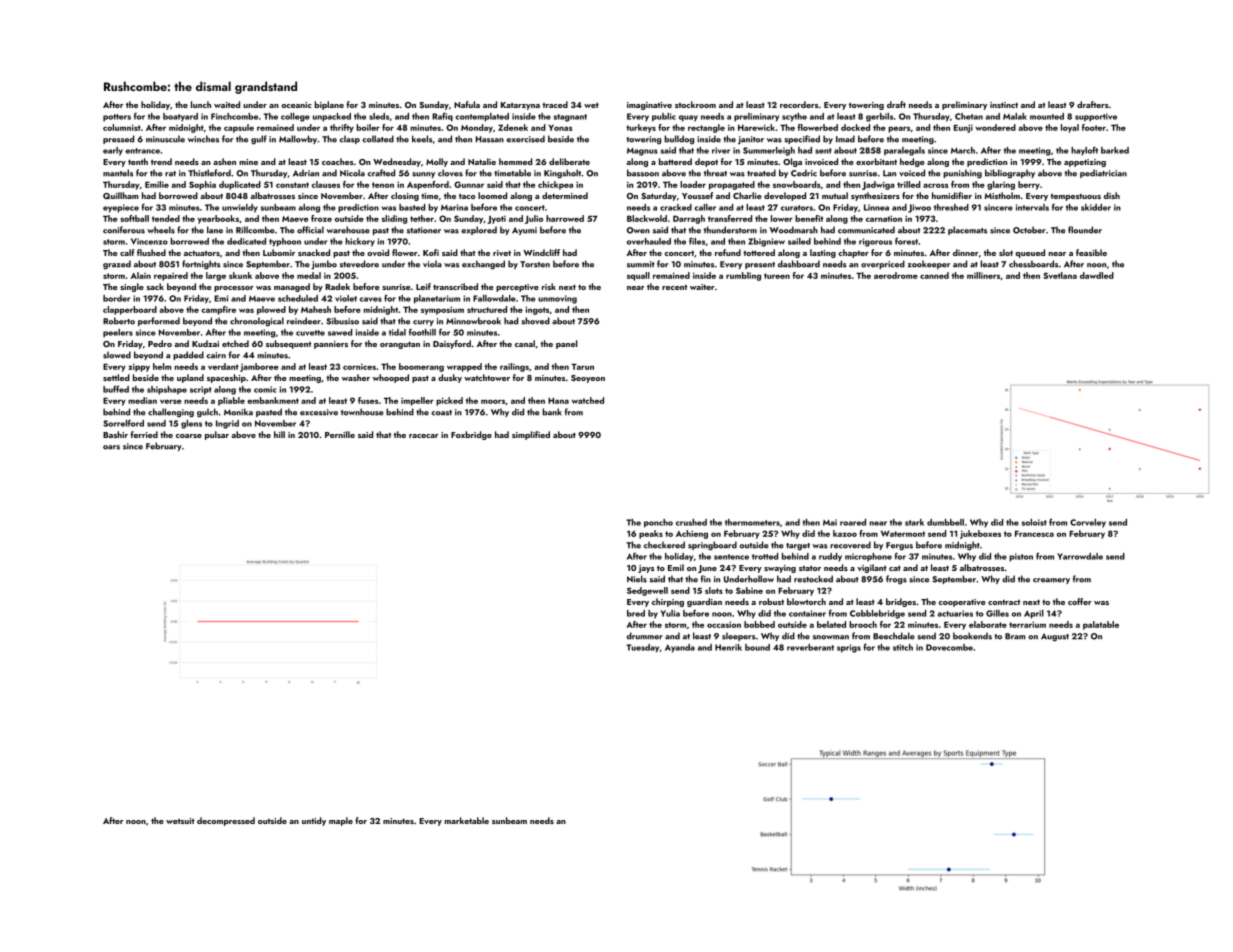  Describe the element at coordinates (297, 105) in the image. I see `oceanic` at that location.
